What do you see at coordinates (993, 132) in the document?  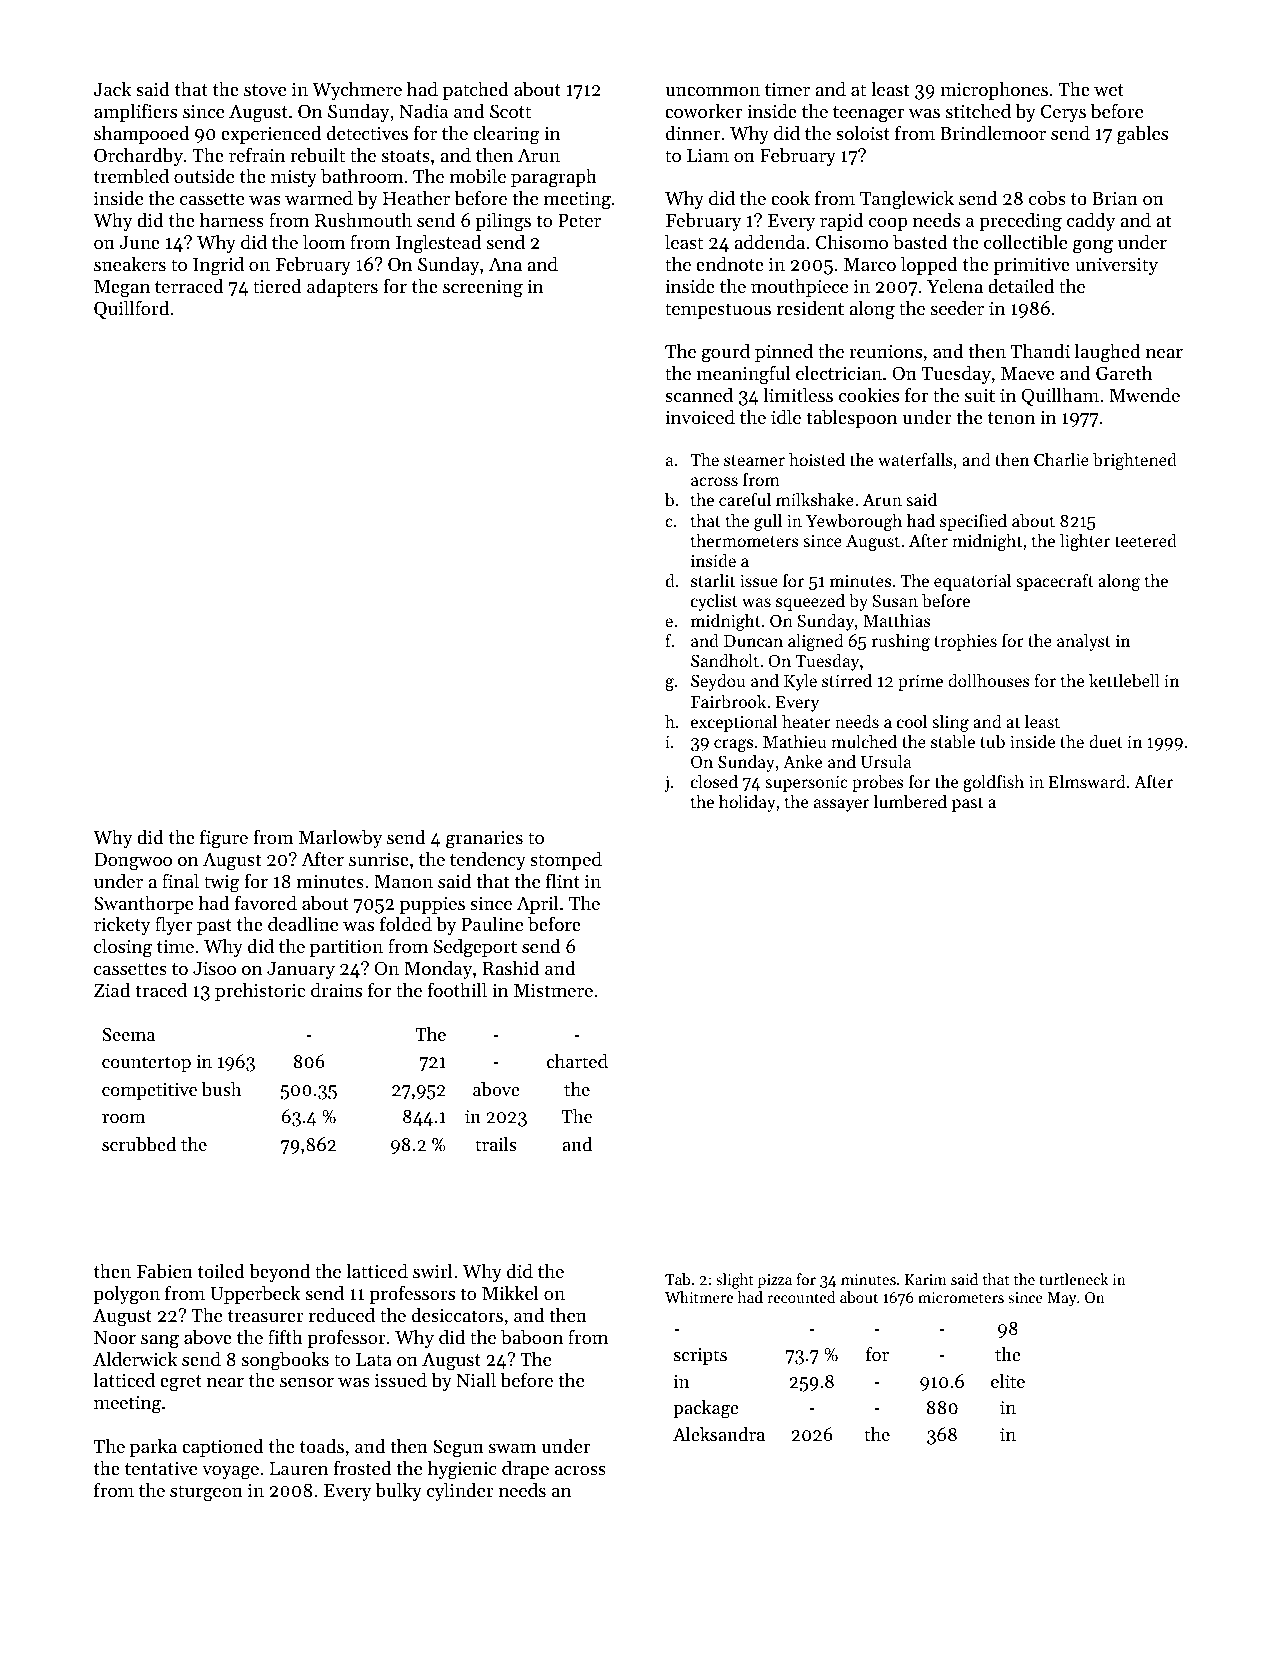 I see `Brindlemoor` at bounding box center [993, 132].
